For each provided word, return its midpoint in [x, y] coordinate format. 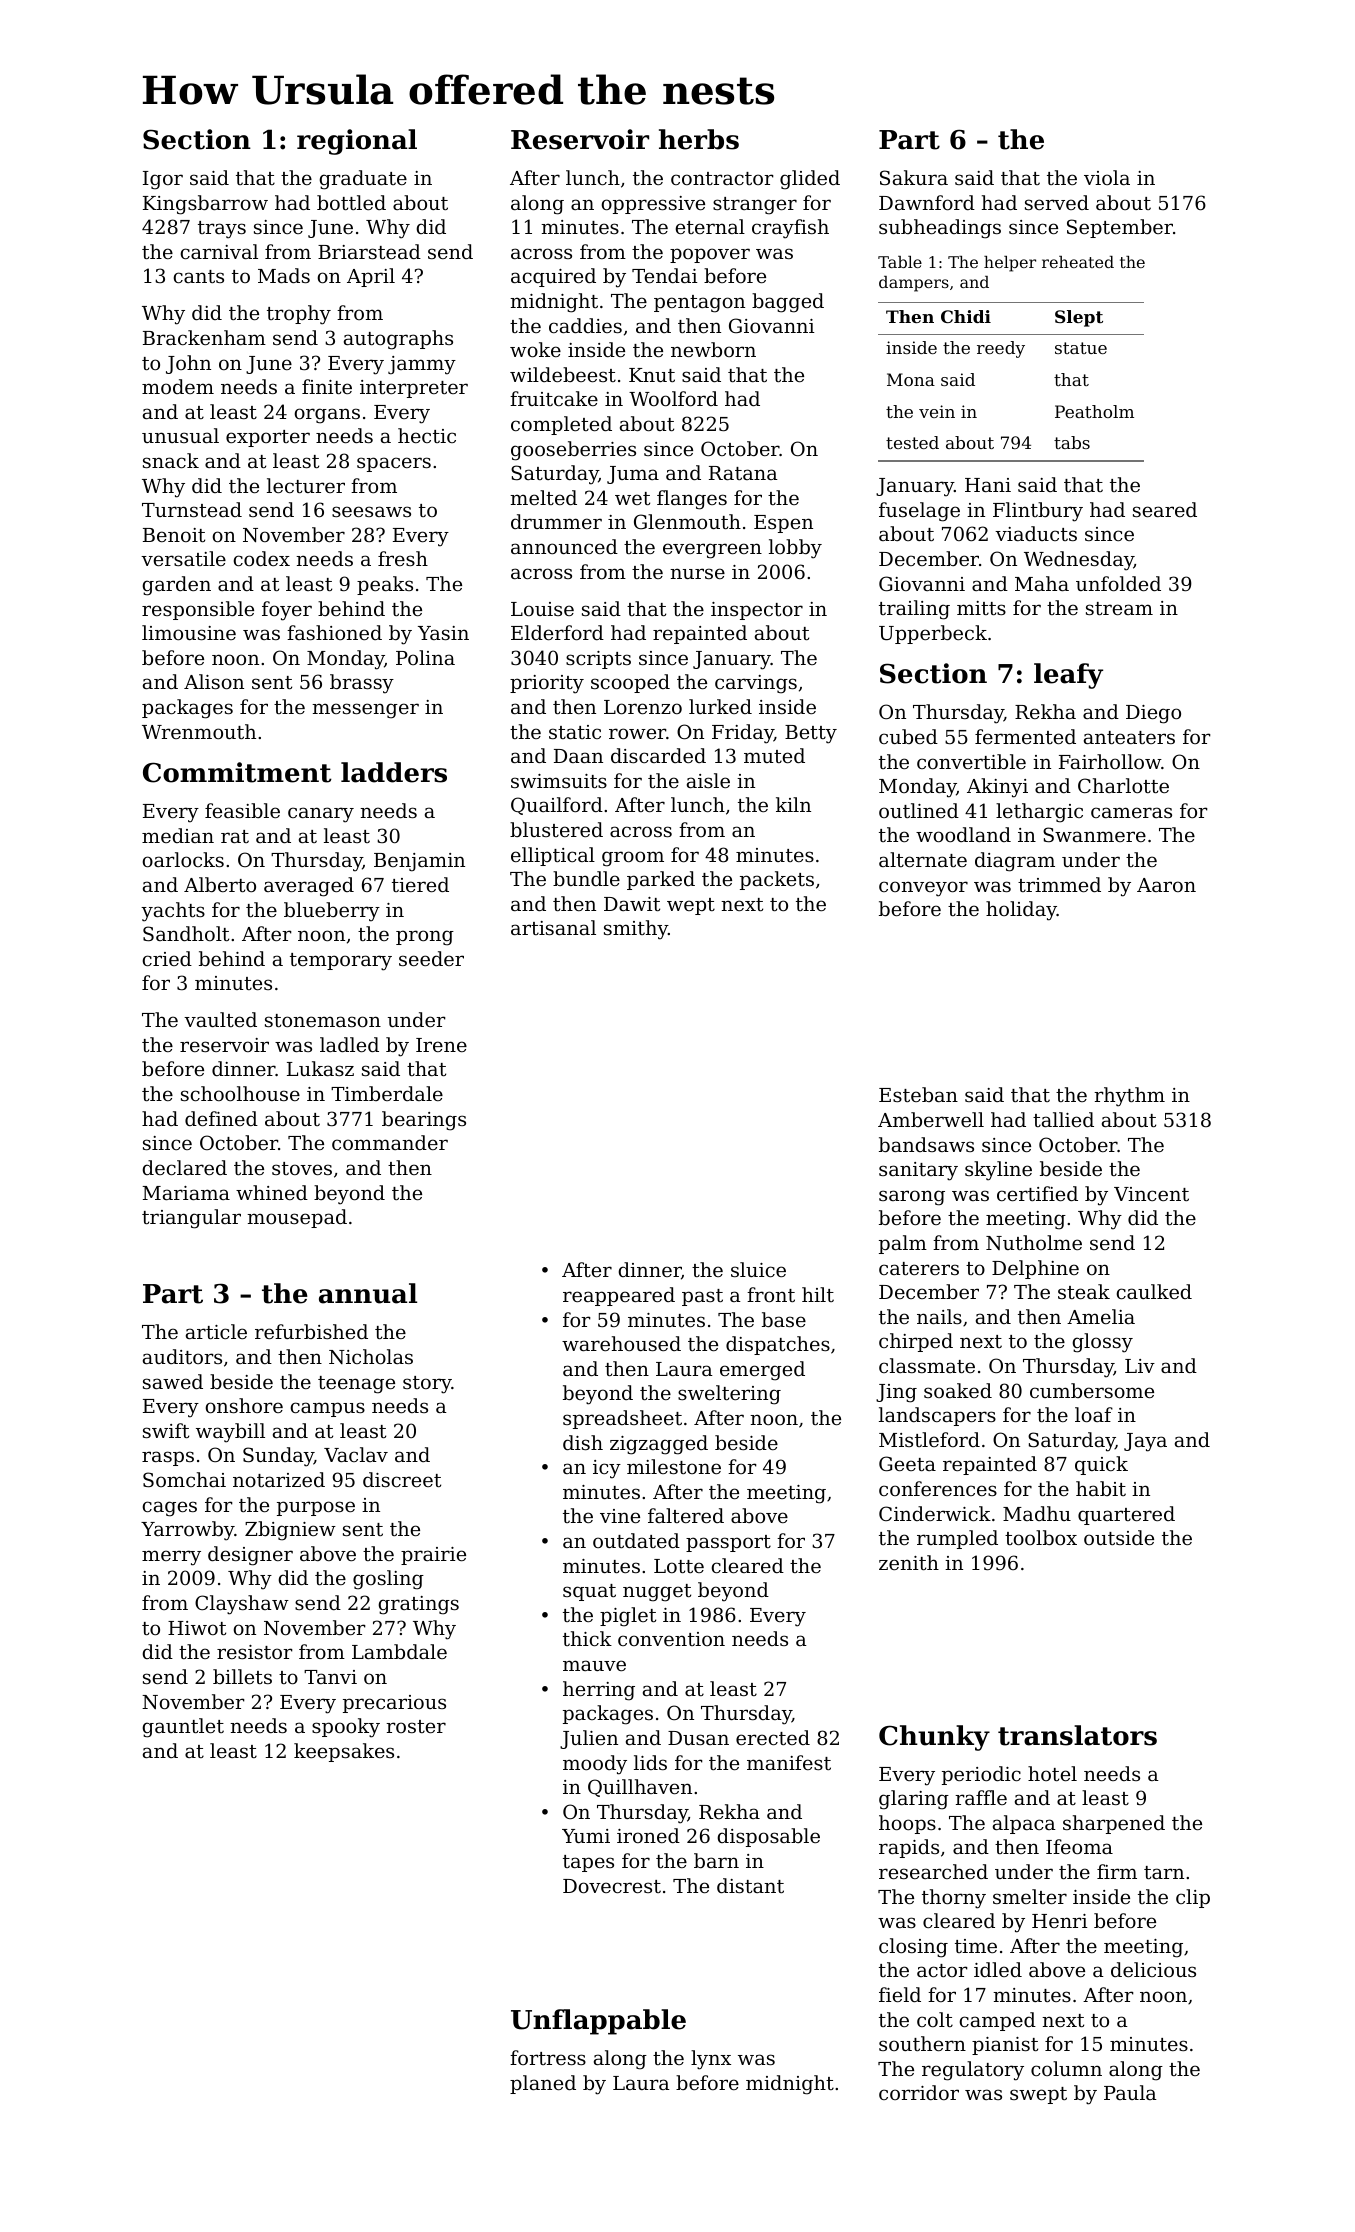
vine [620, 1516]
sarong [912, 1198]
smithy [636, 930]
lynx [711, 2060]
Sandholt [186, 934]
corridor [919, 2092]
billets [242, 1676]
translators [1077, 1735]
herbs [699, 139]
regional [357, 142]
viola [1107, 177]
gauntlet [183, 1728]
